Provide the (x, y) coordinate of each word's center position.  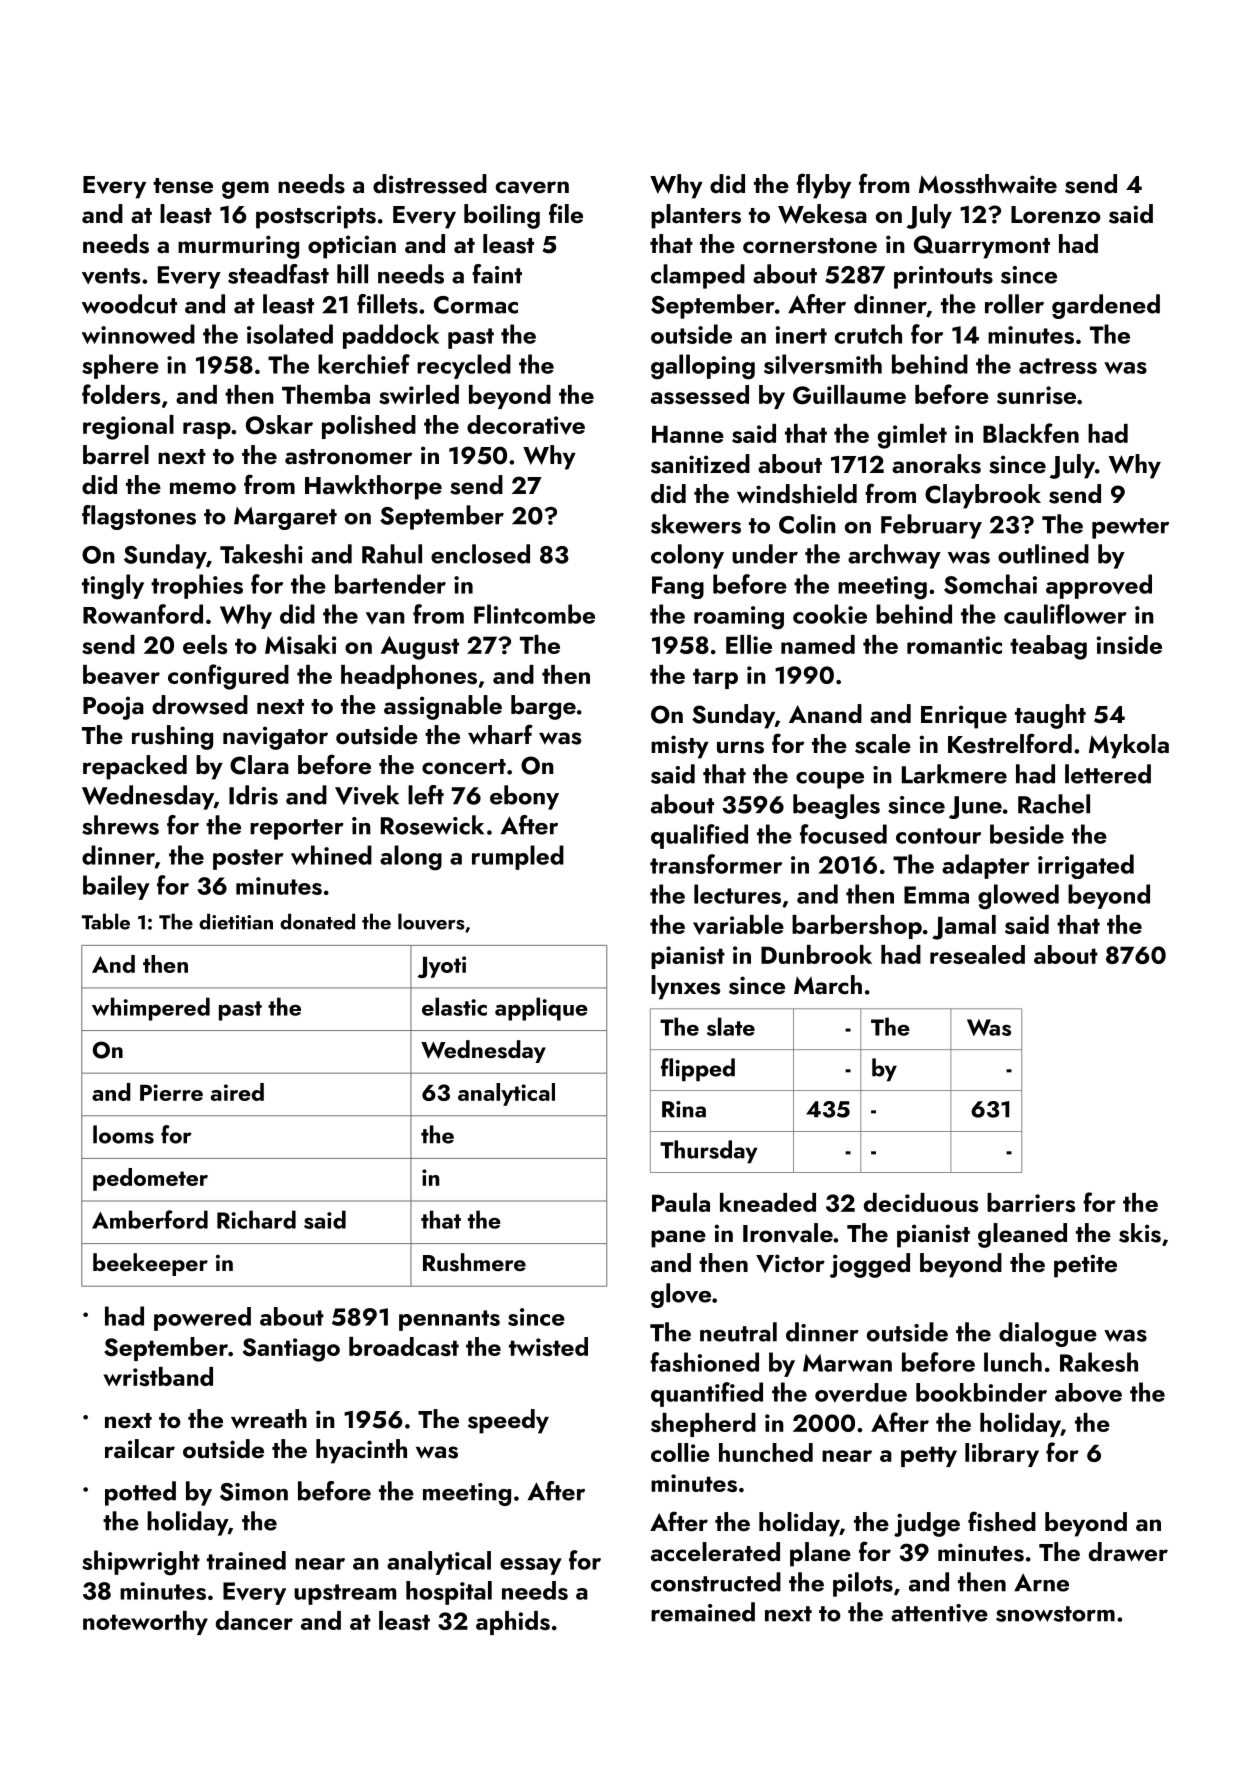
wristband (158, 1376)
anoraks (936, 464)
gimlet (912, 436)
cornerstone (810, 246)
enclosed (480, 554)
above (1088, 1393)
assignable (443, 707)
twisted (548, 1346)
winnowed (138, 334)
